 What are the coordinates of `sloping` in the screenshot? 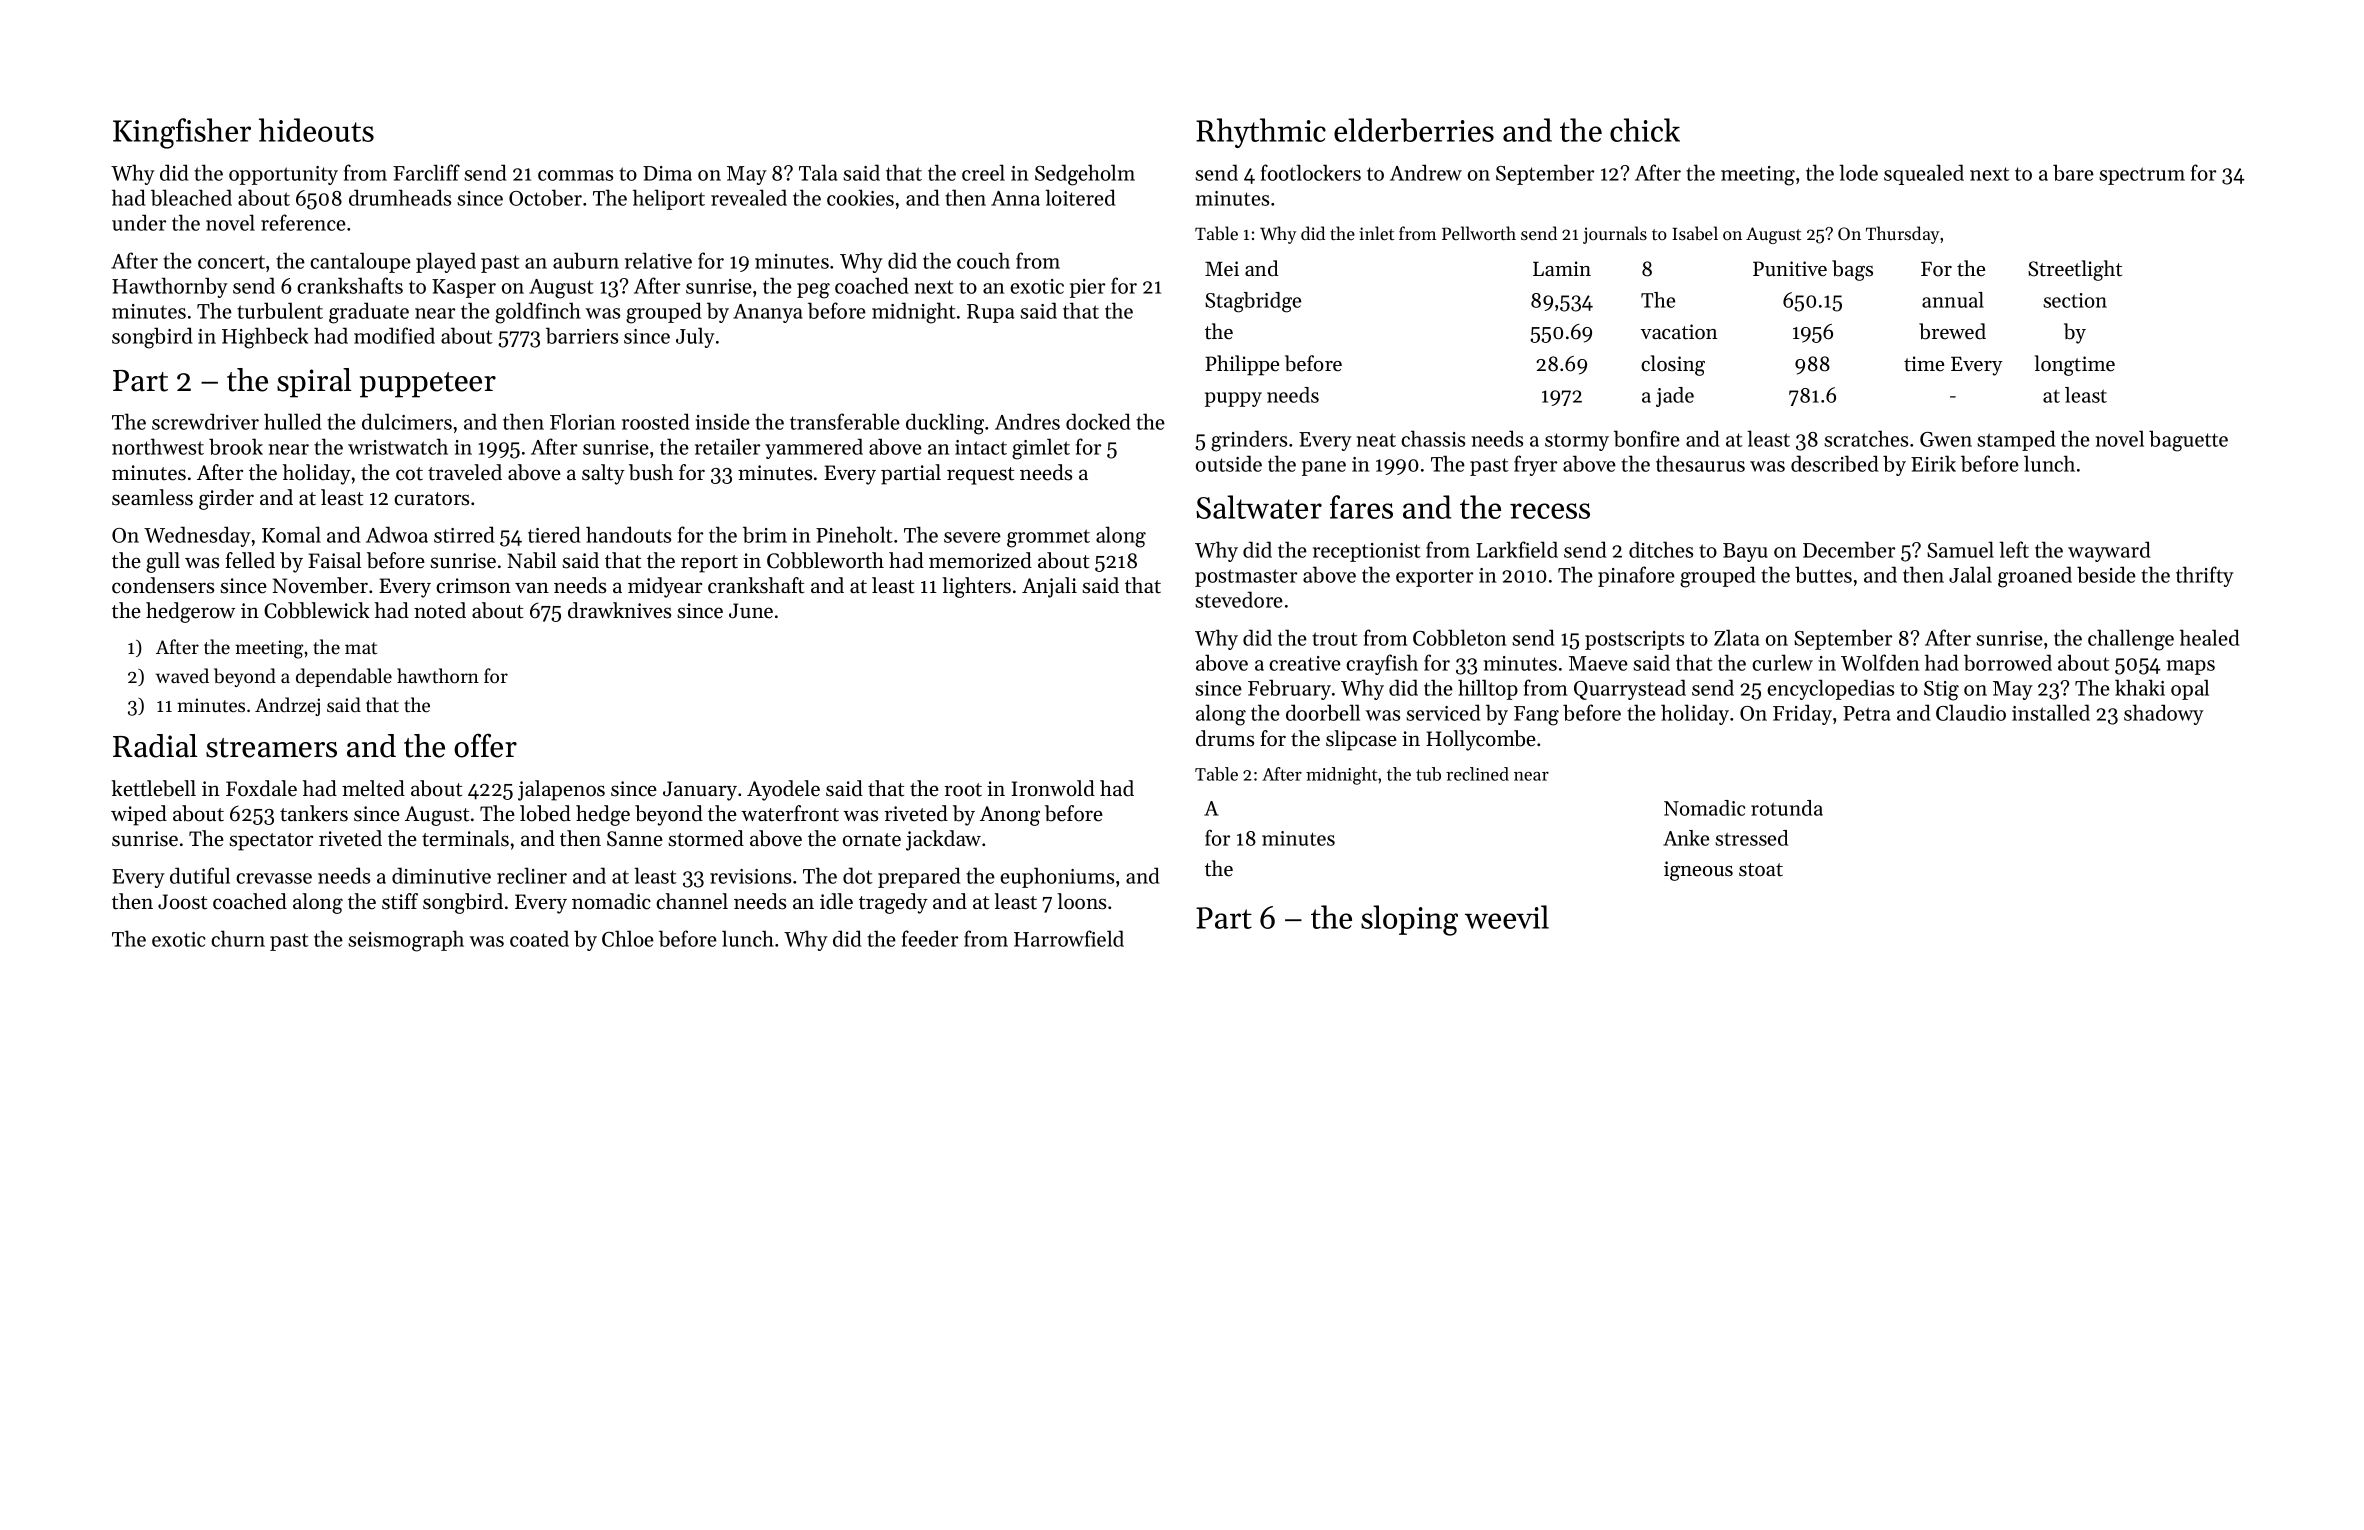 It's located at (1409, 920).
